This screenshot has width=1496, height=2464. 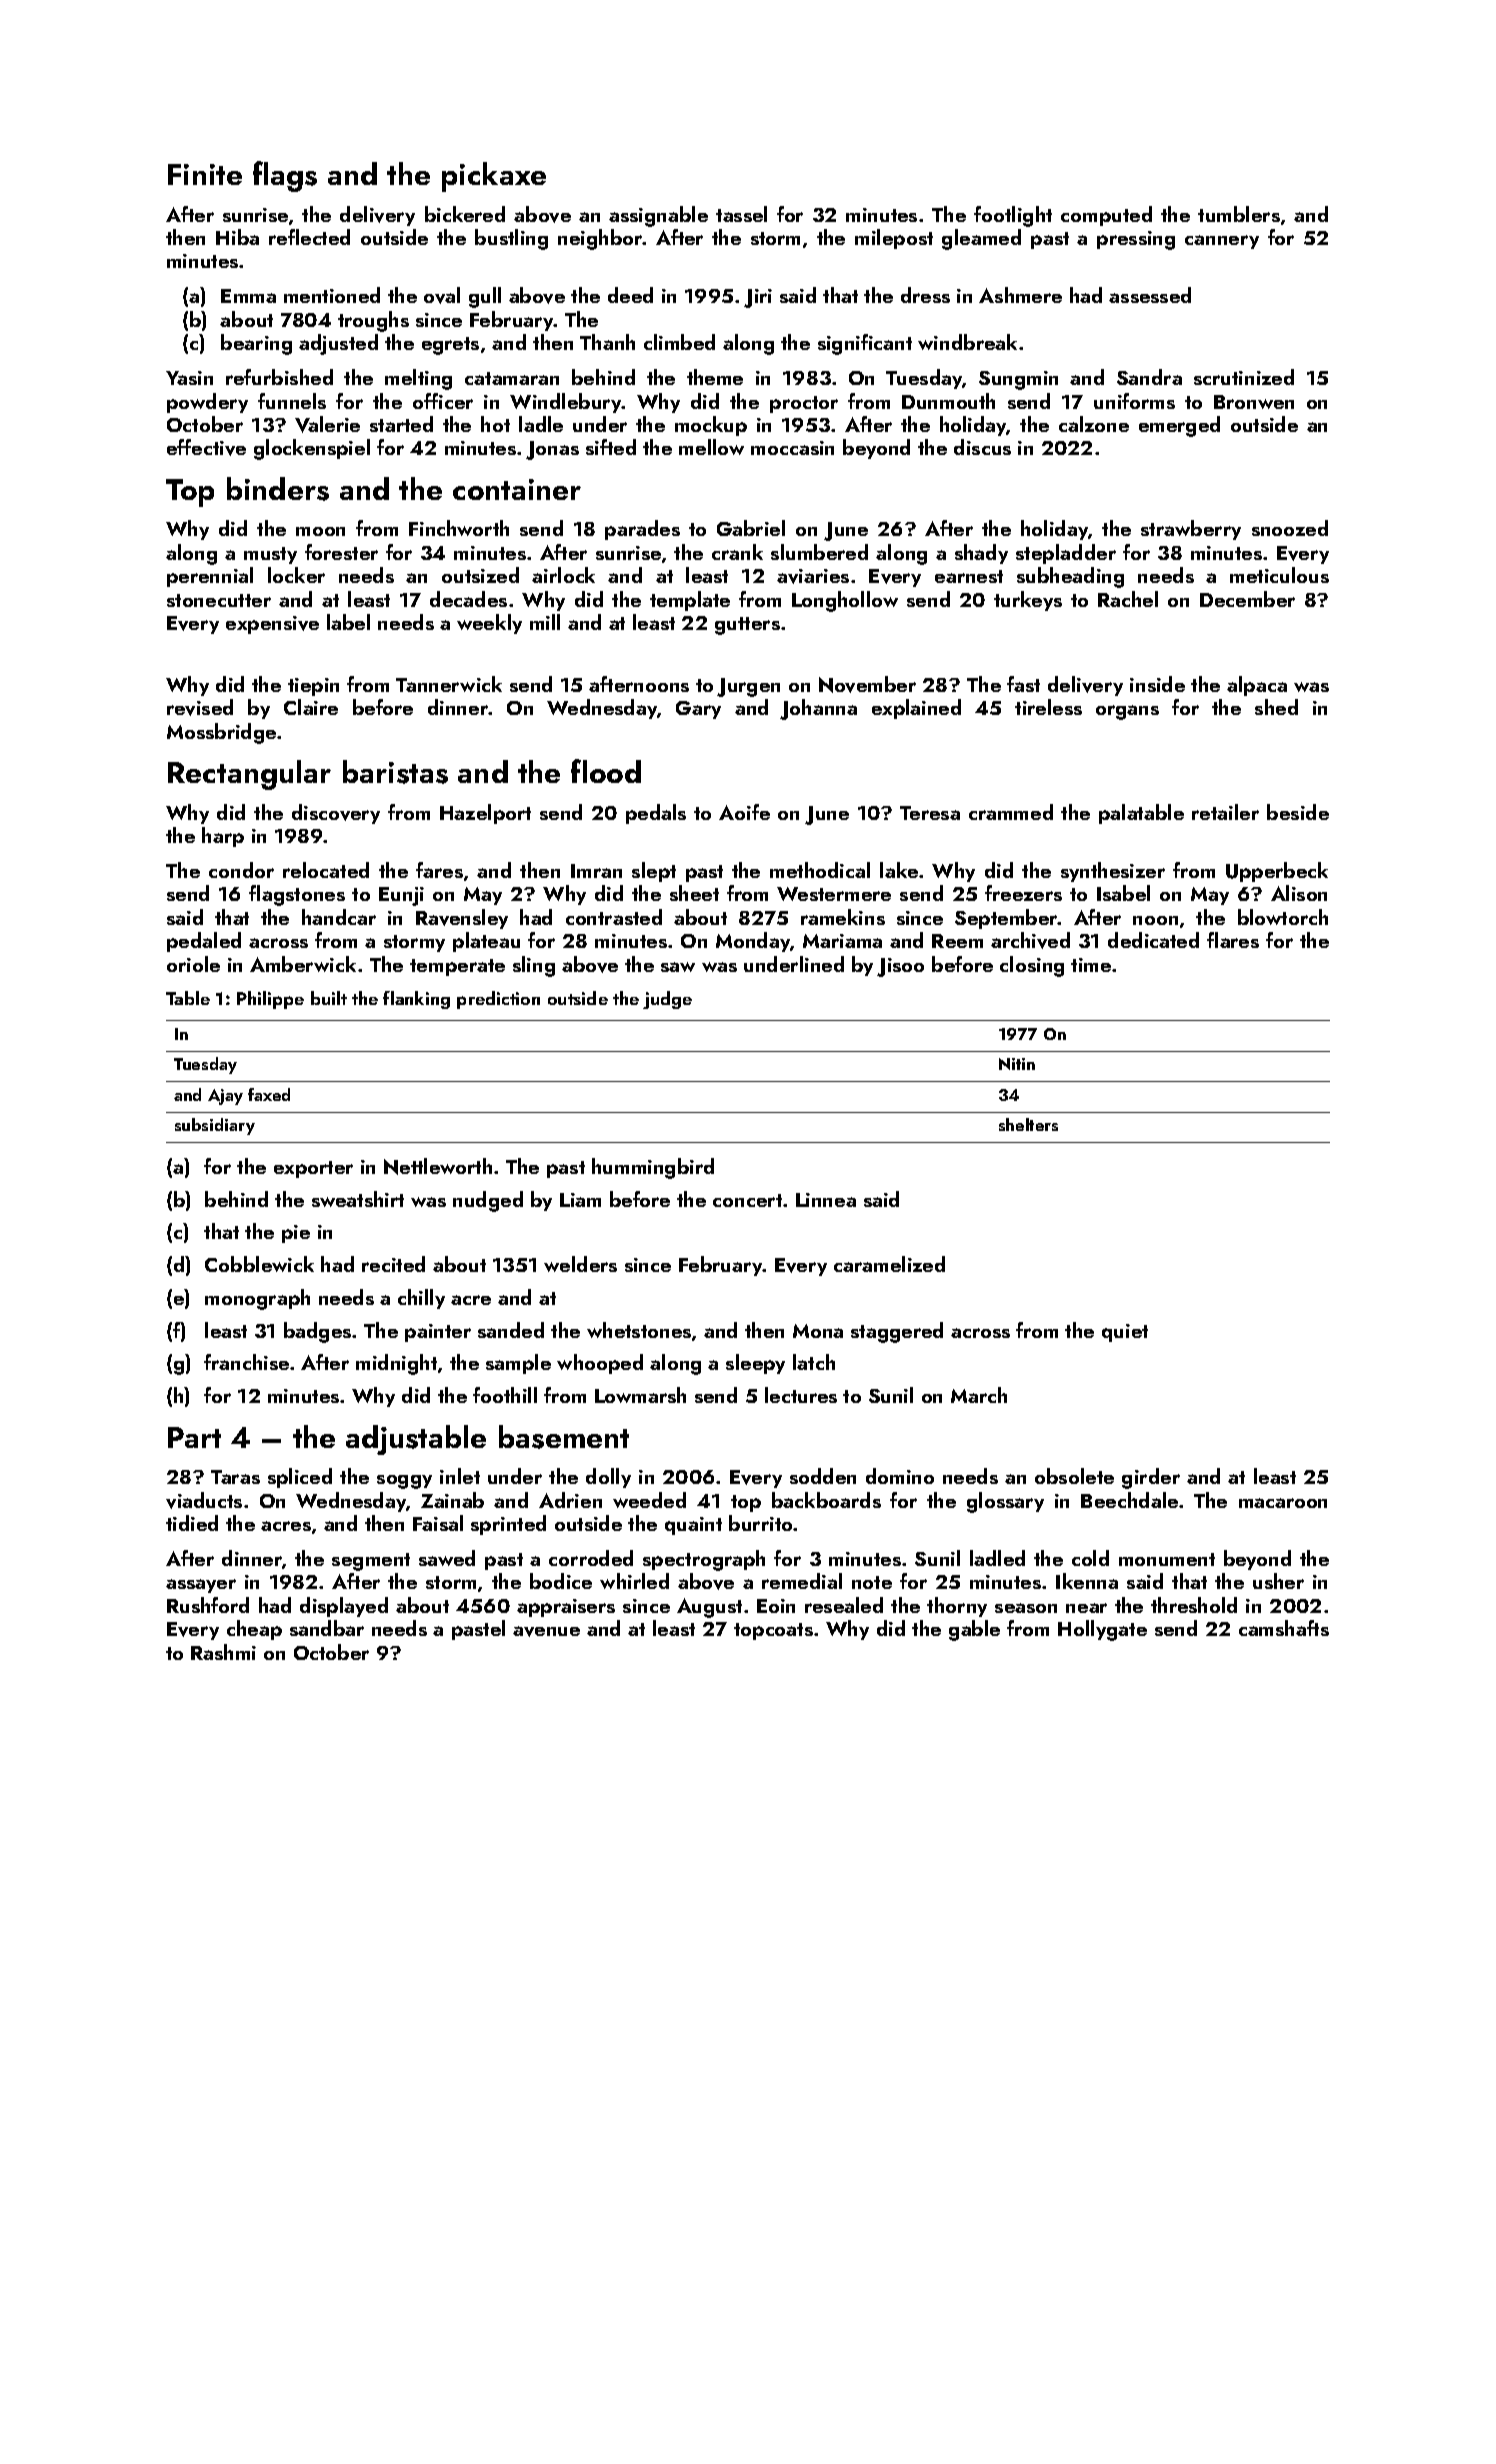 What do you see at coordinates (658, 216) in the screenshot?
I see `assignable` at bounding box center [658, 216].
